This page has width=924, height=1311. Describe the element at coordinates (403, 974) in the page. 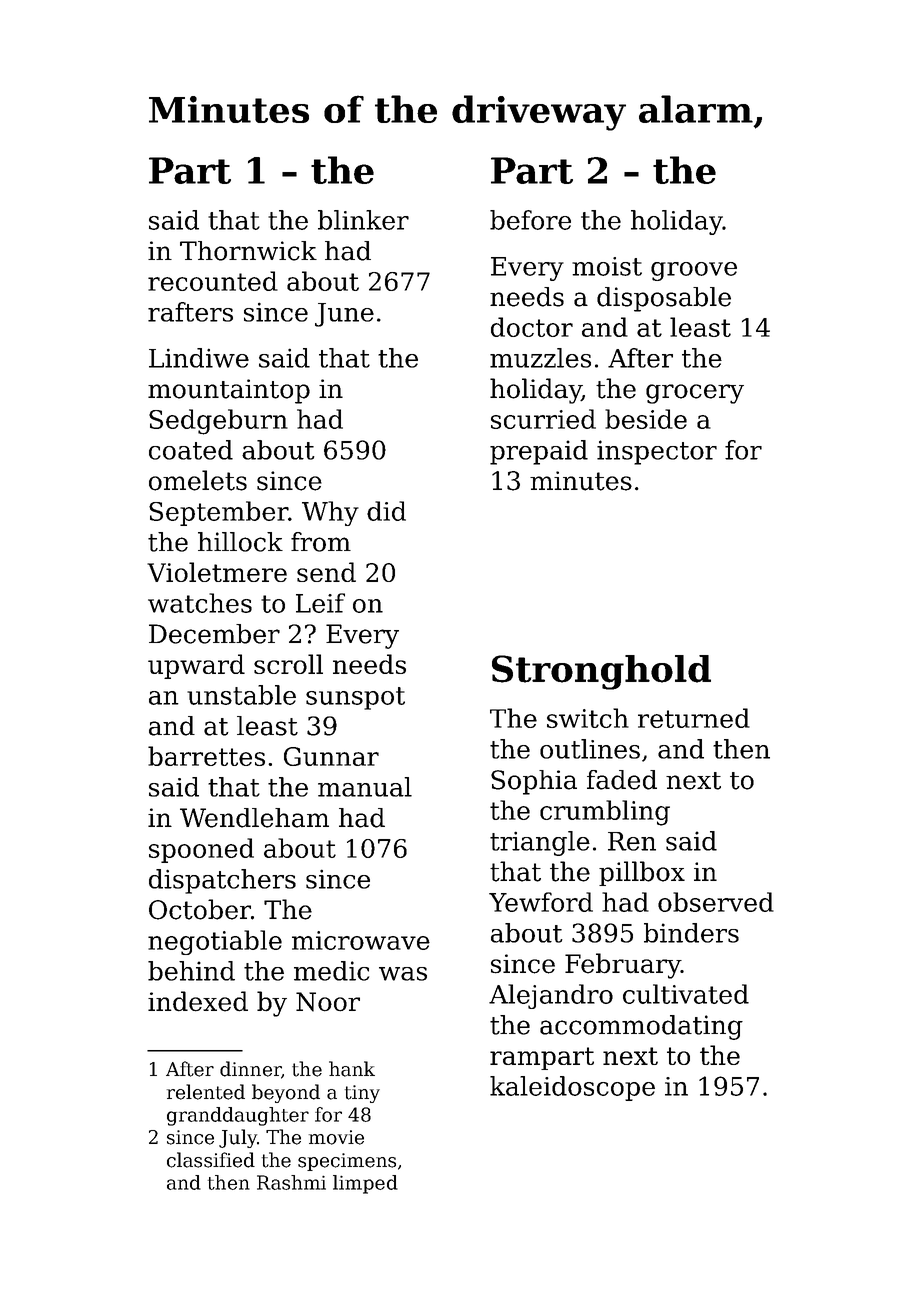

I see `was` at that location.
